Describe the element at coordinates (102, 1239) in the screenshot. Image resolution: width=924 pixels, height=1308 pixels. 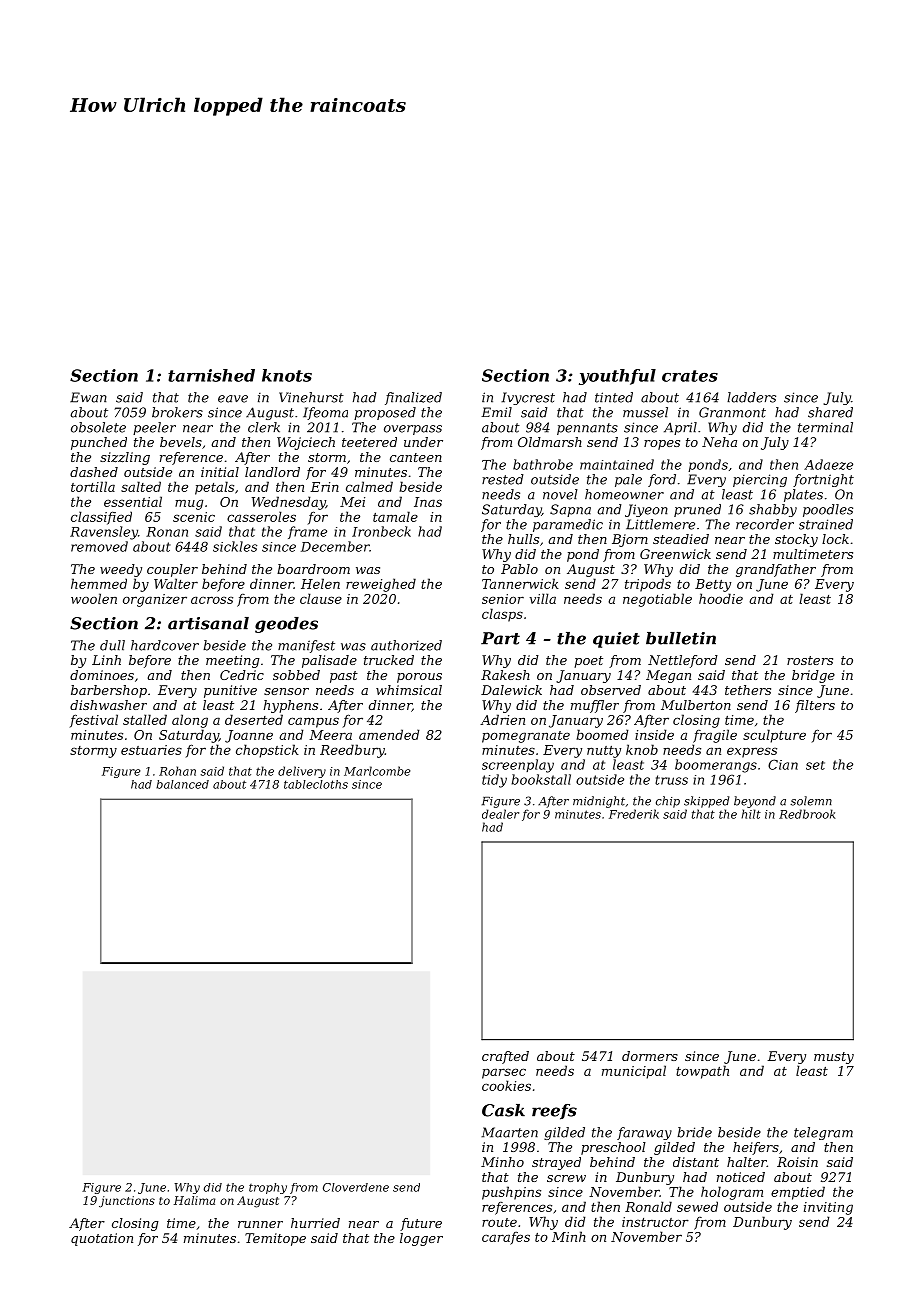
I see `quotation` at that location.
